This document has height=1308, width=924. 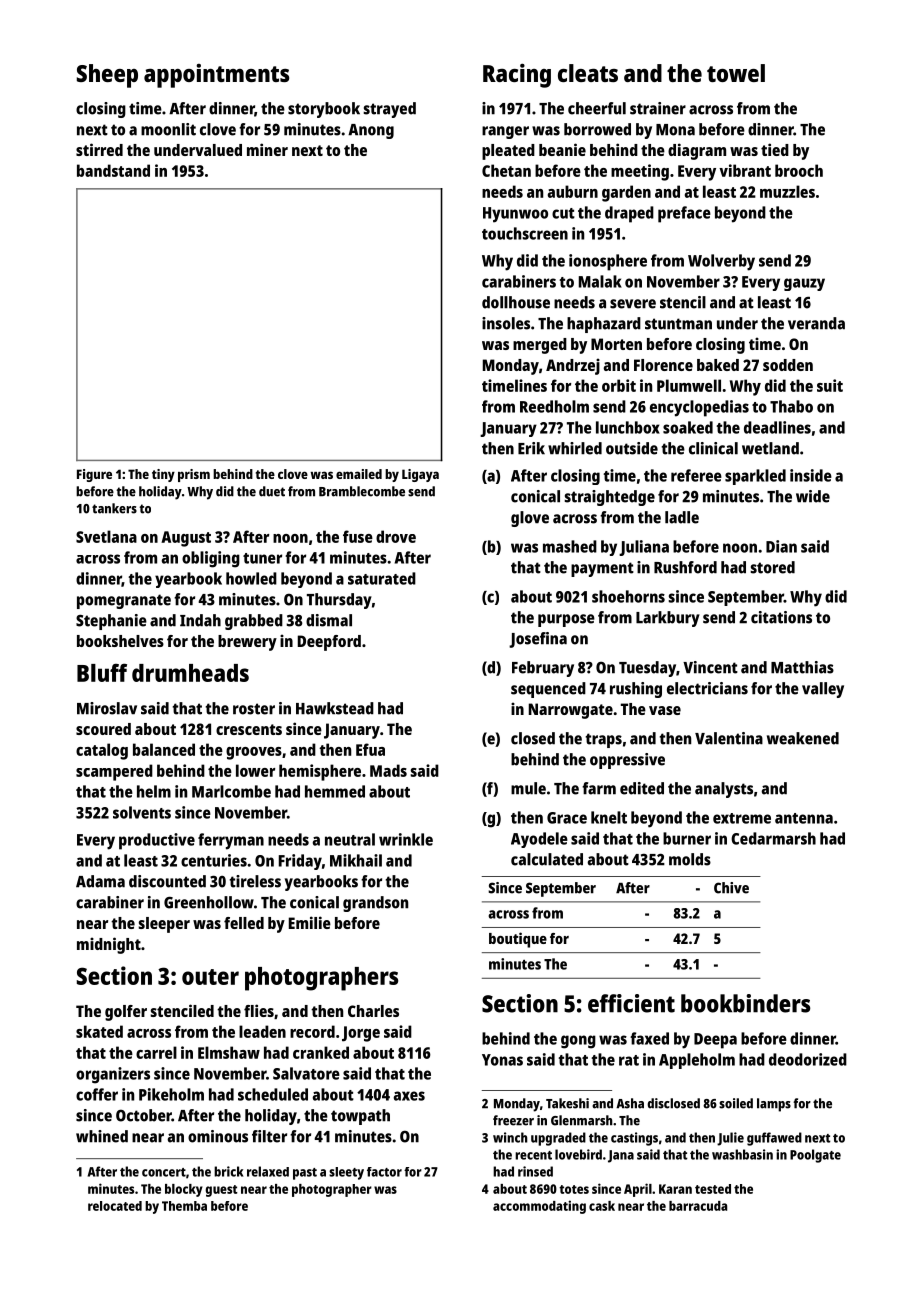 What do you see at coordinates (713, 1189) in the document?
I see `tested` at bounding box center [713, 1189].
